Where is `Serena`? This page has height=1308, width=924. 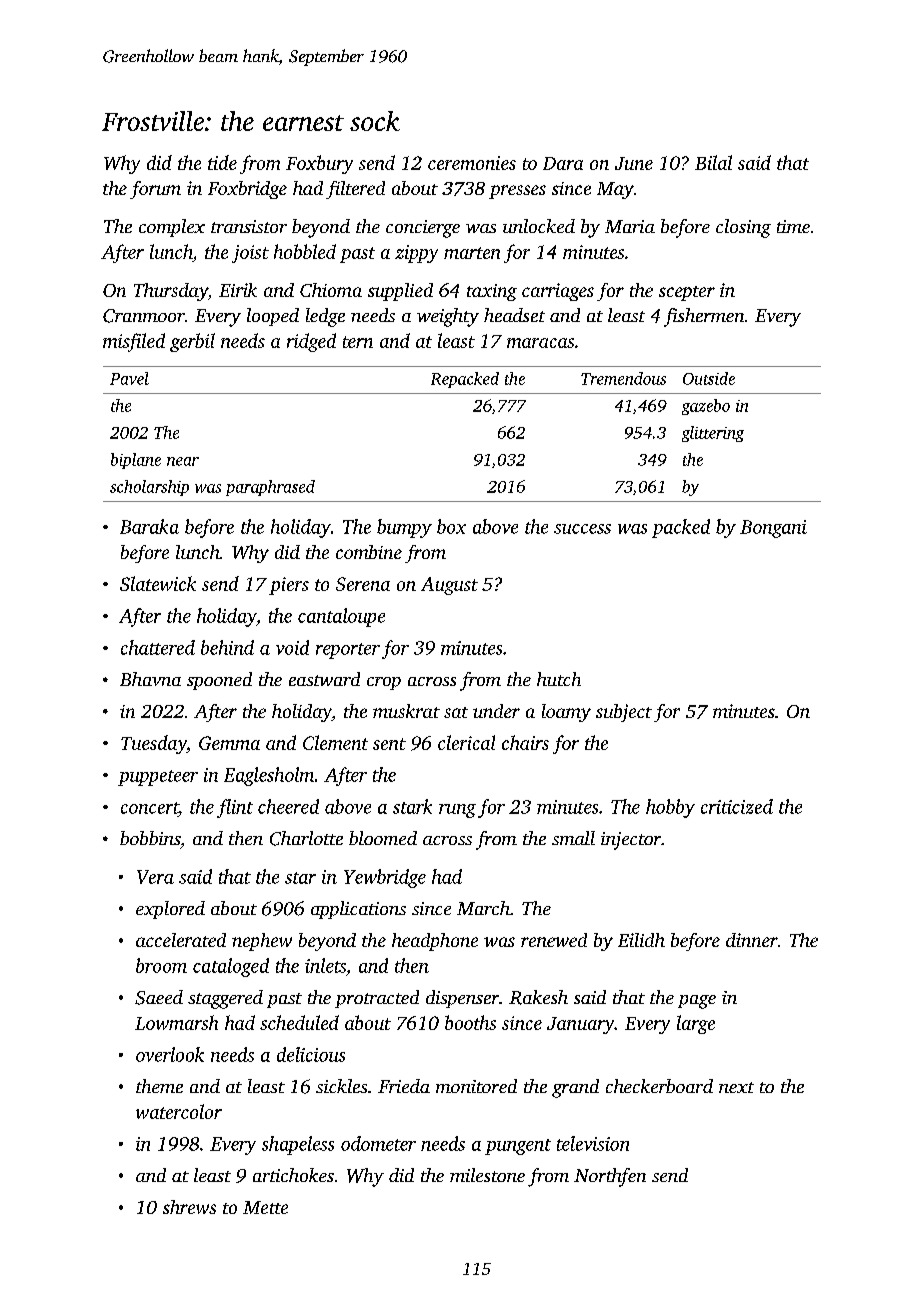
Serena is located at coordinates (363, 584).
